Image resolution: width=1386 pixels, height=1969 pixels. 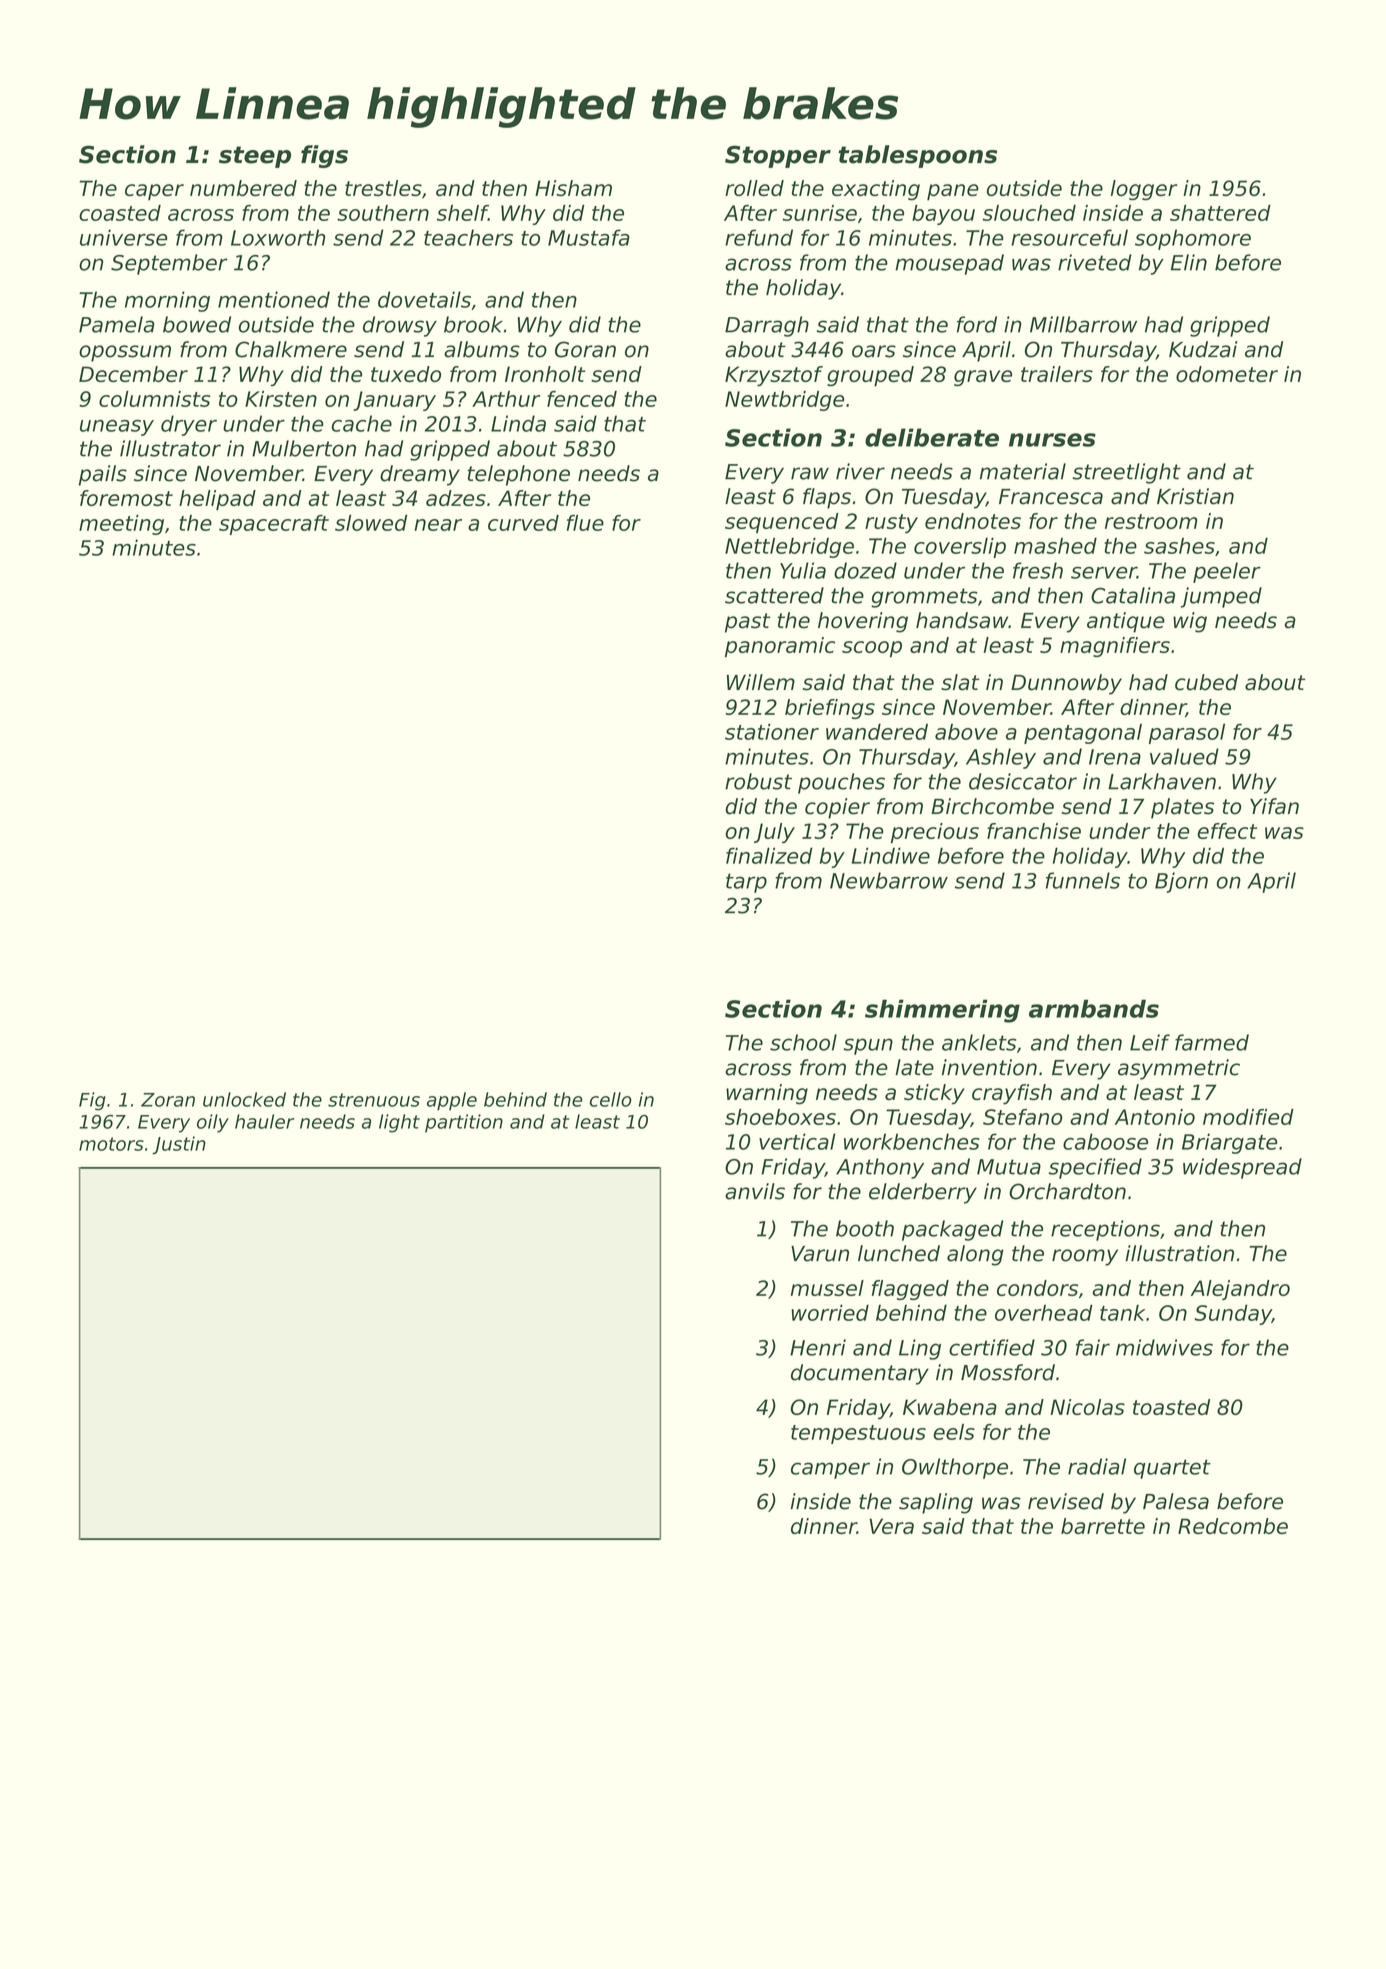 What do you see at coordinates (585, 523) in the document?
I see `flue` at bounding box center [585, 523].
